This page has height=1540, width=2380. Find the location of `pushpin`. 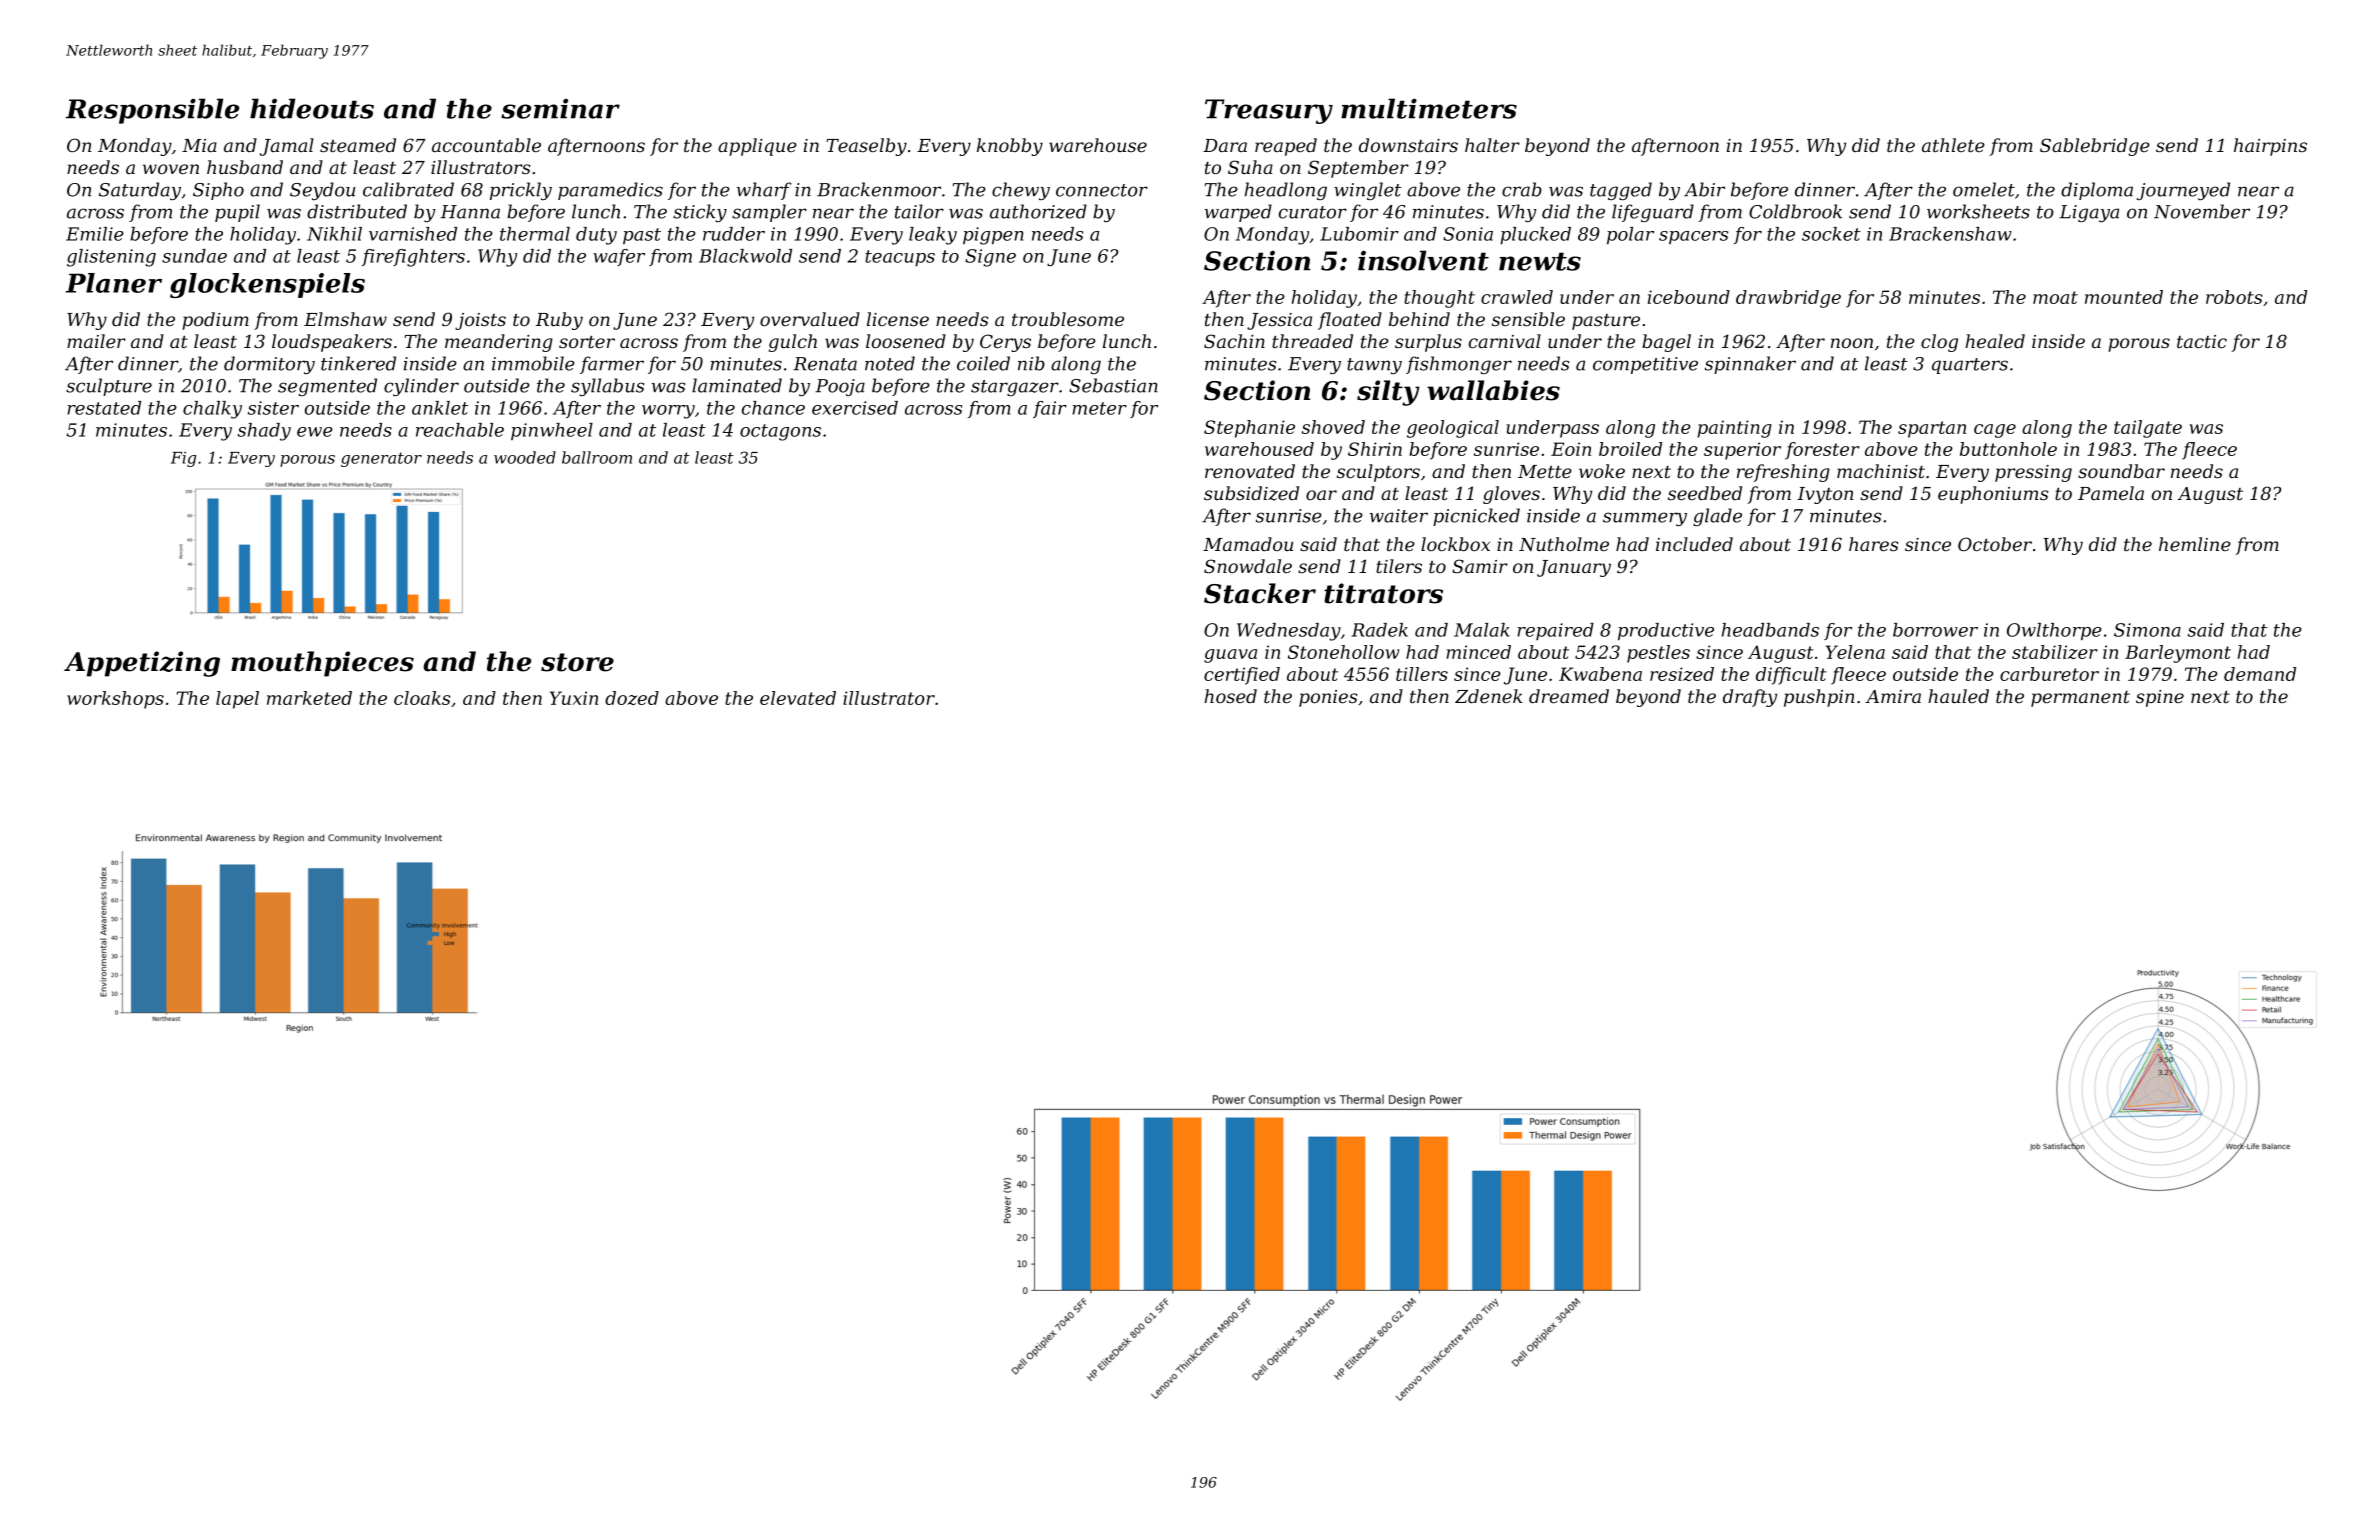

pushpin is located at coordinates (1819, 698).
